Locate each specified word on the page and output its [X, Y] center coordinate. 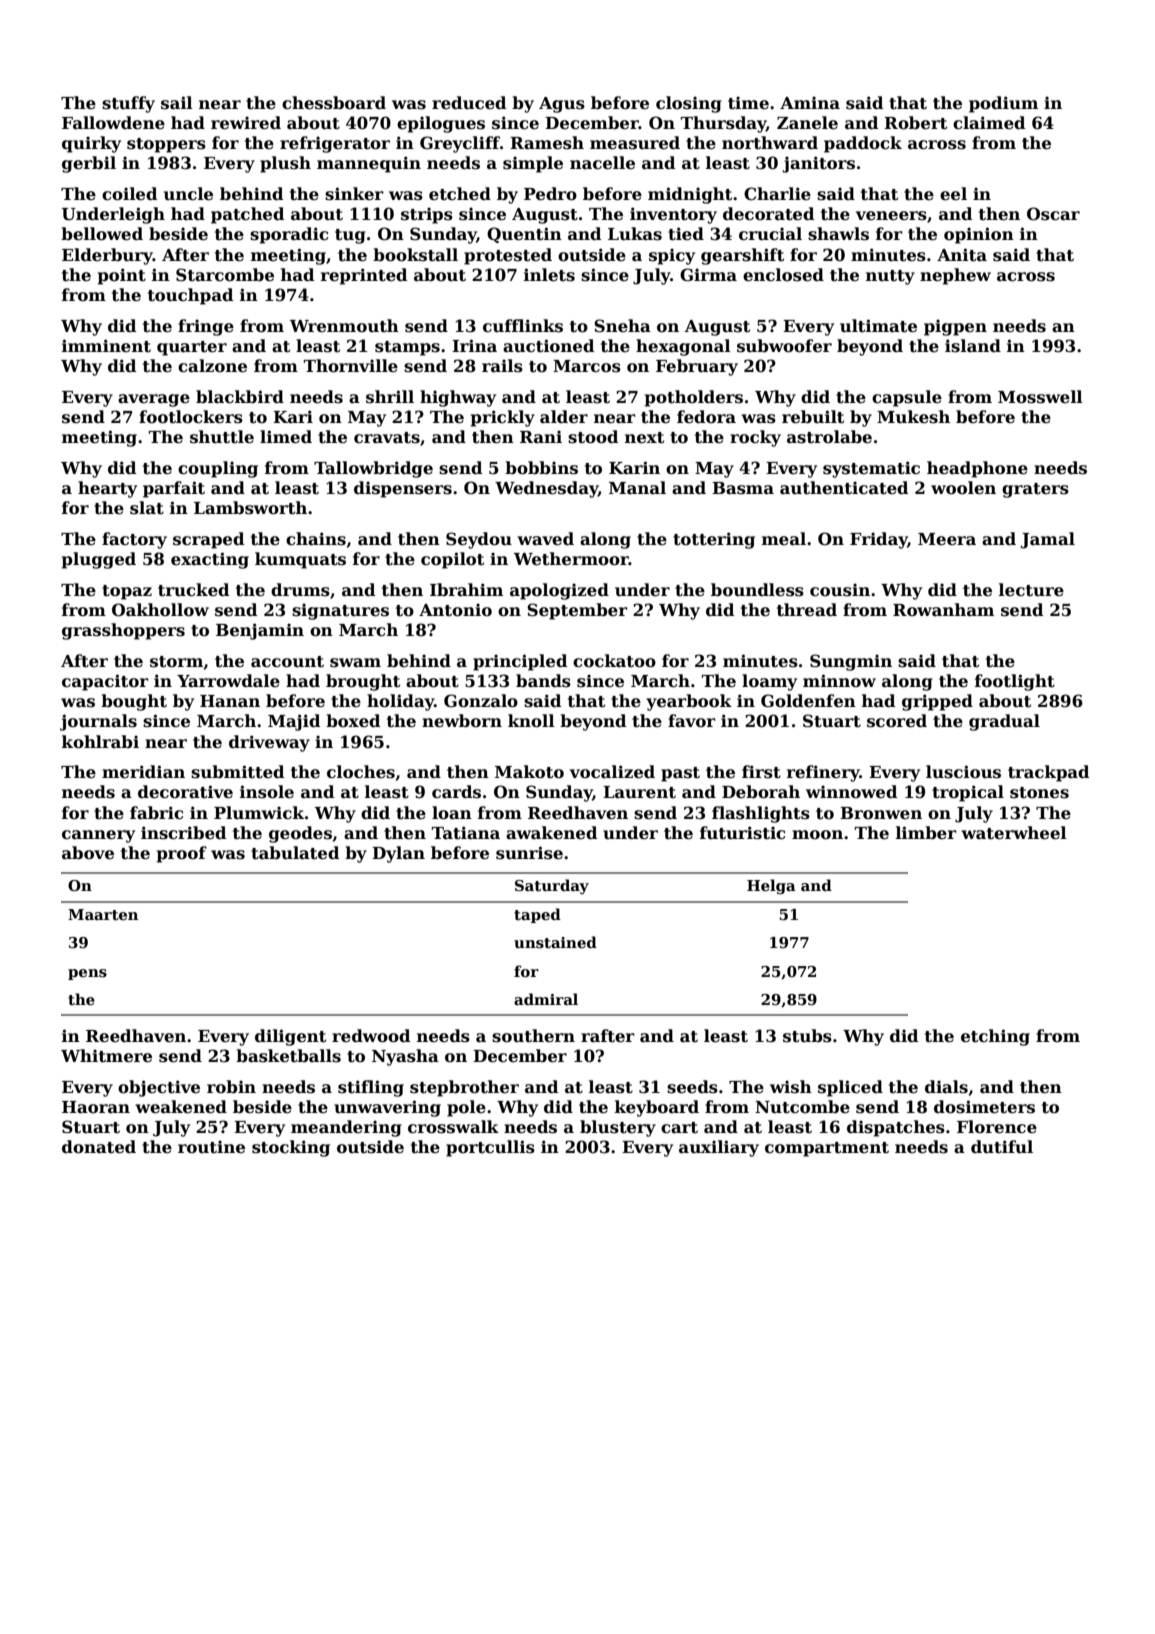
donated [99, 1147]
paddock [863, 144]
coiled [129, 194]
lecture [1031, 590]
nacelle [602, 163]
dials [946, 1087]
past [680, 774]
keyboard [657, 1108]
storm [176, 662]
